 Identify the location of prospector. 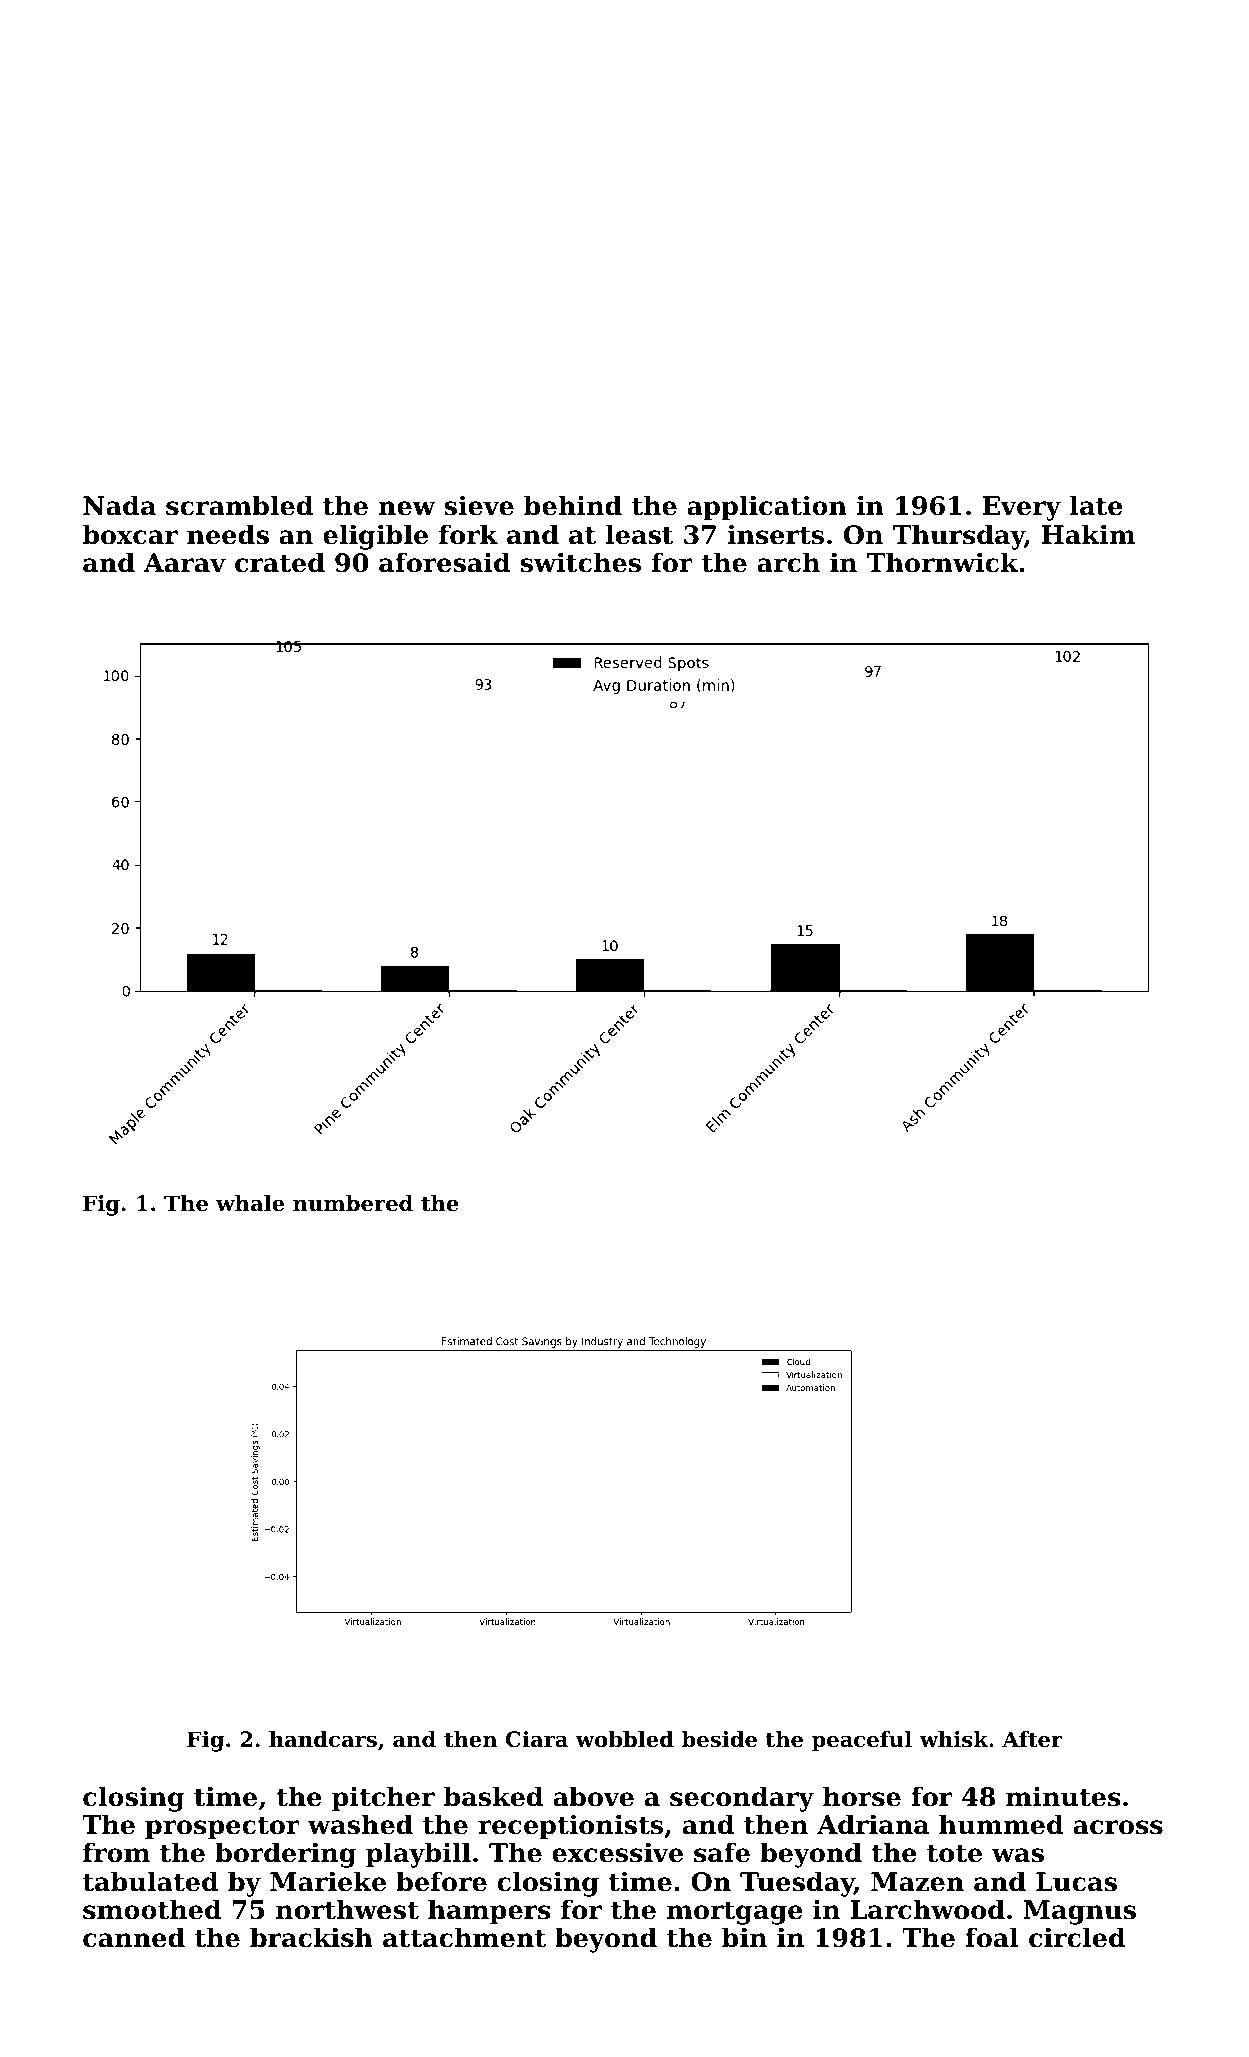
(222, 1828).
